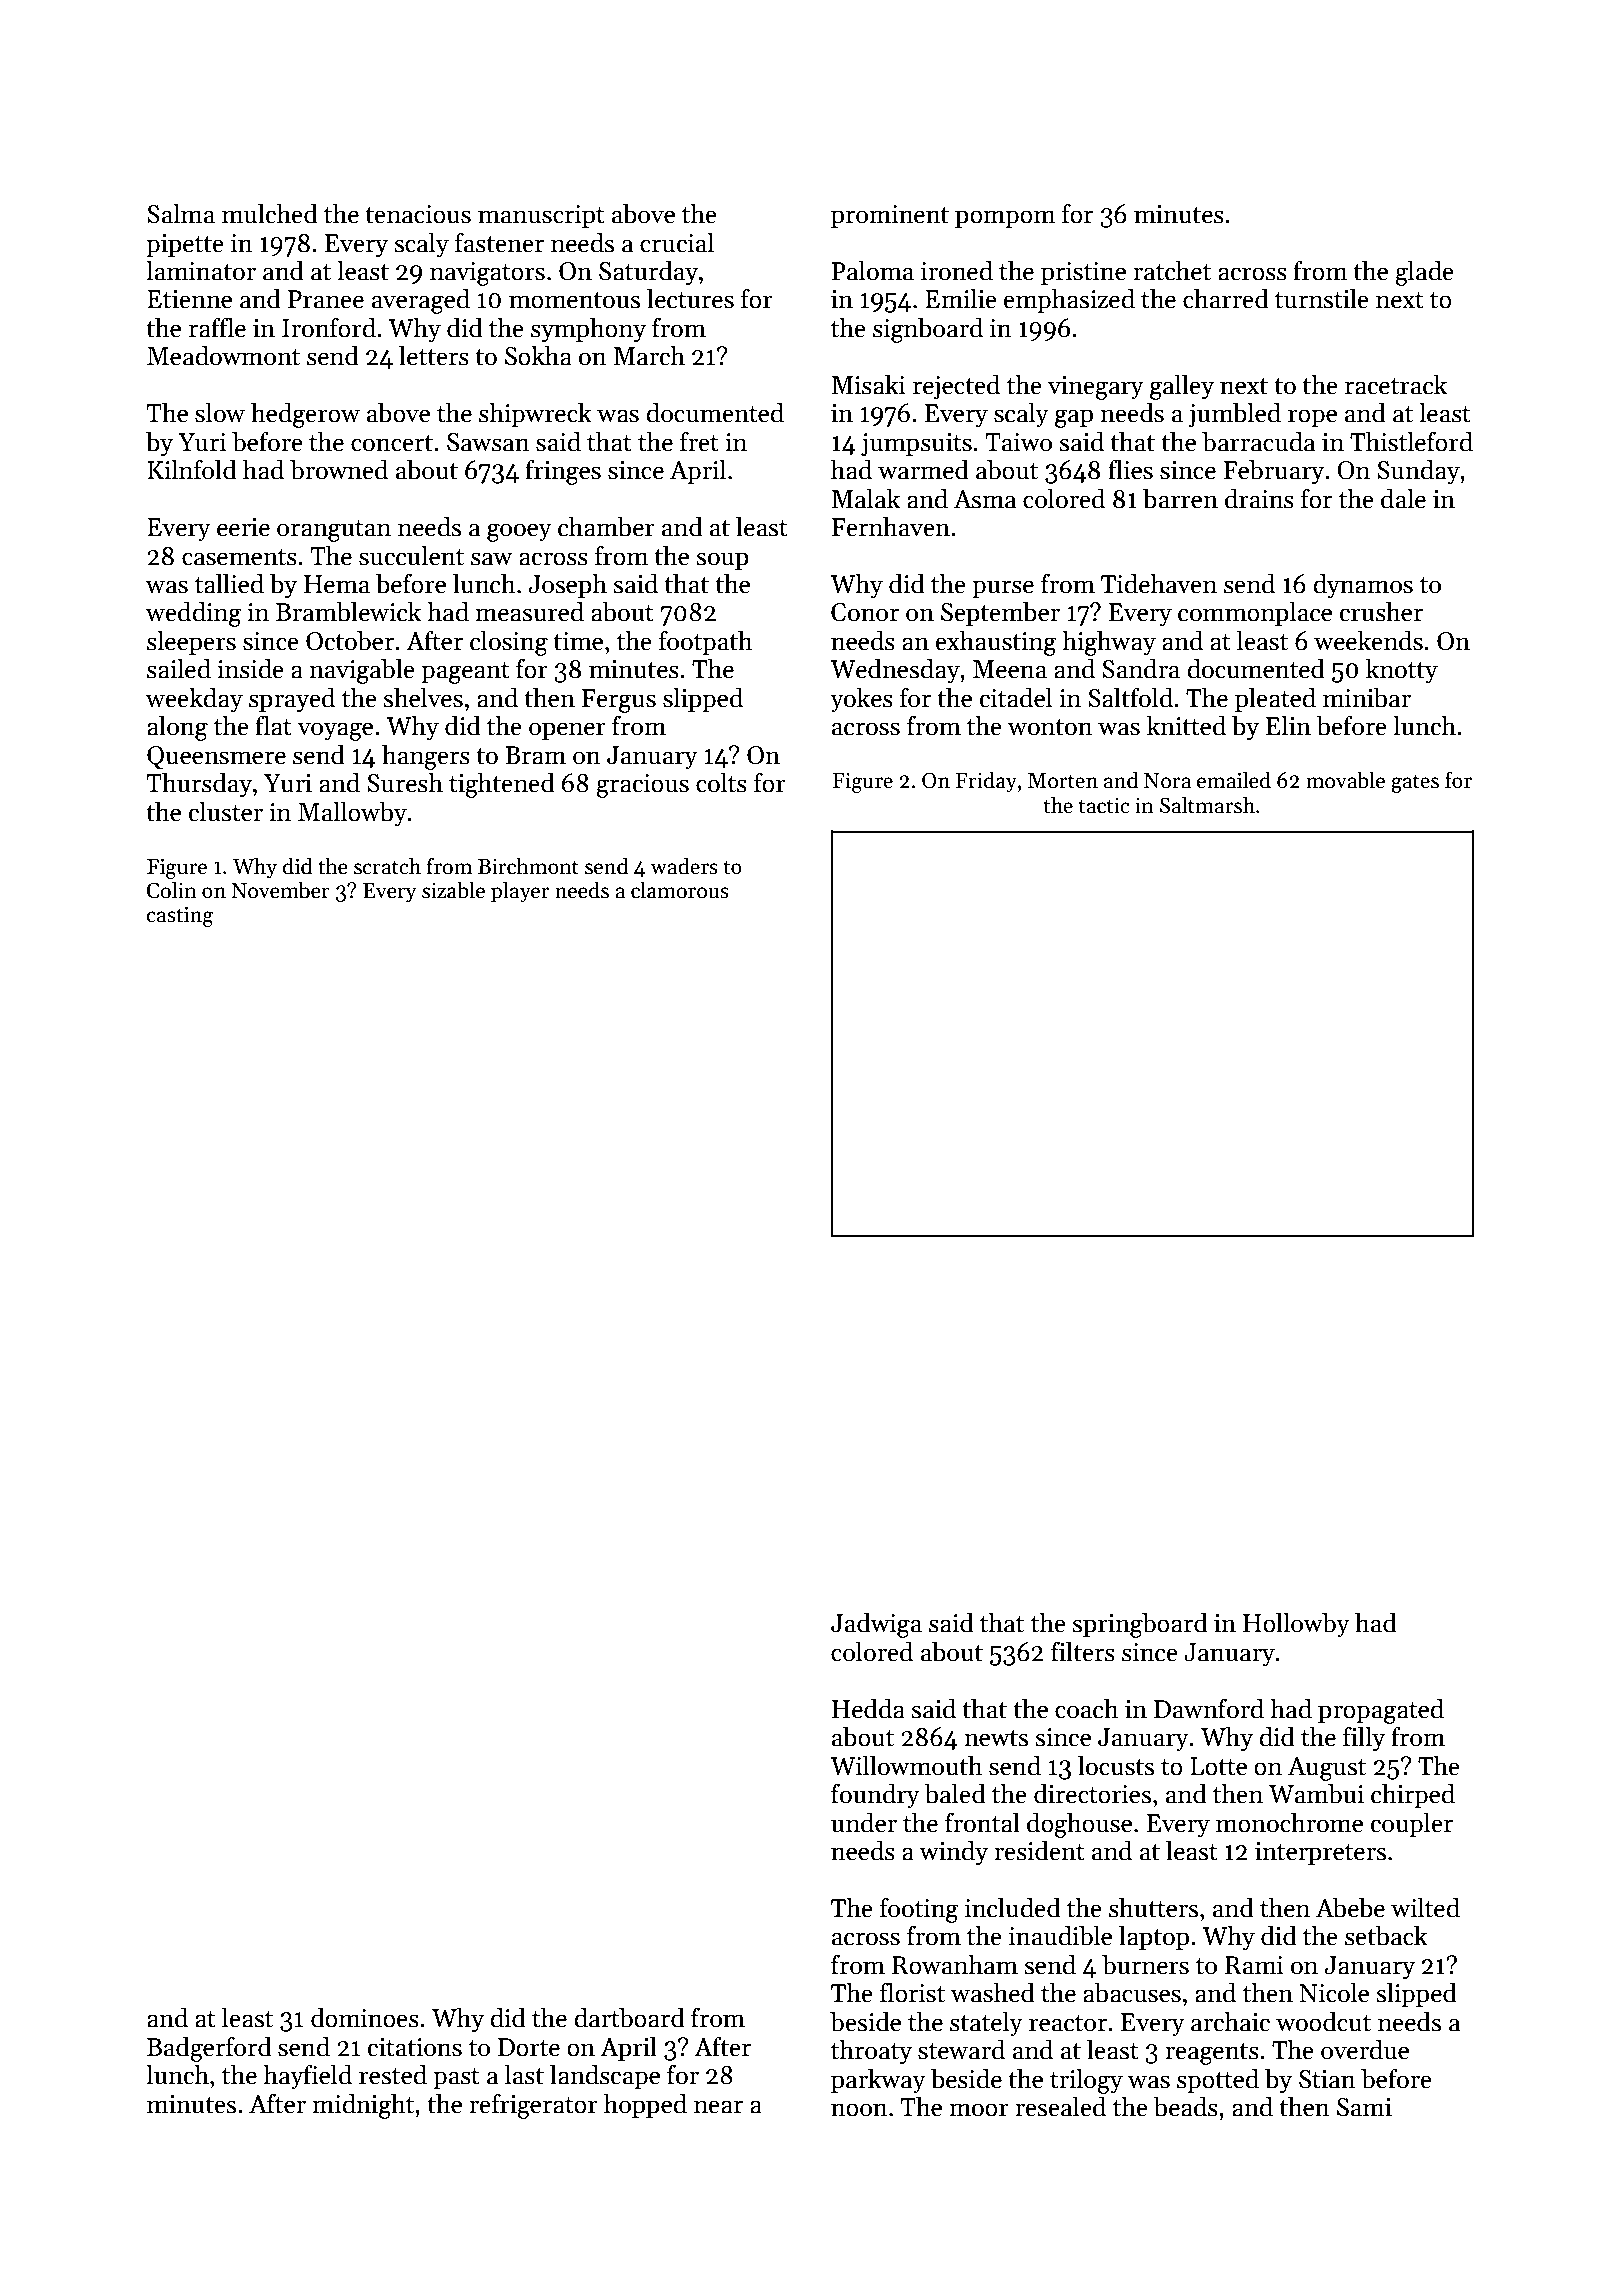 This screenshot has height=2292, width=1620. I want to click on glade, so click(1424, 273).
